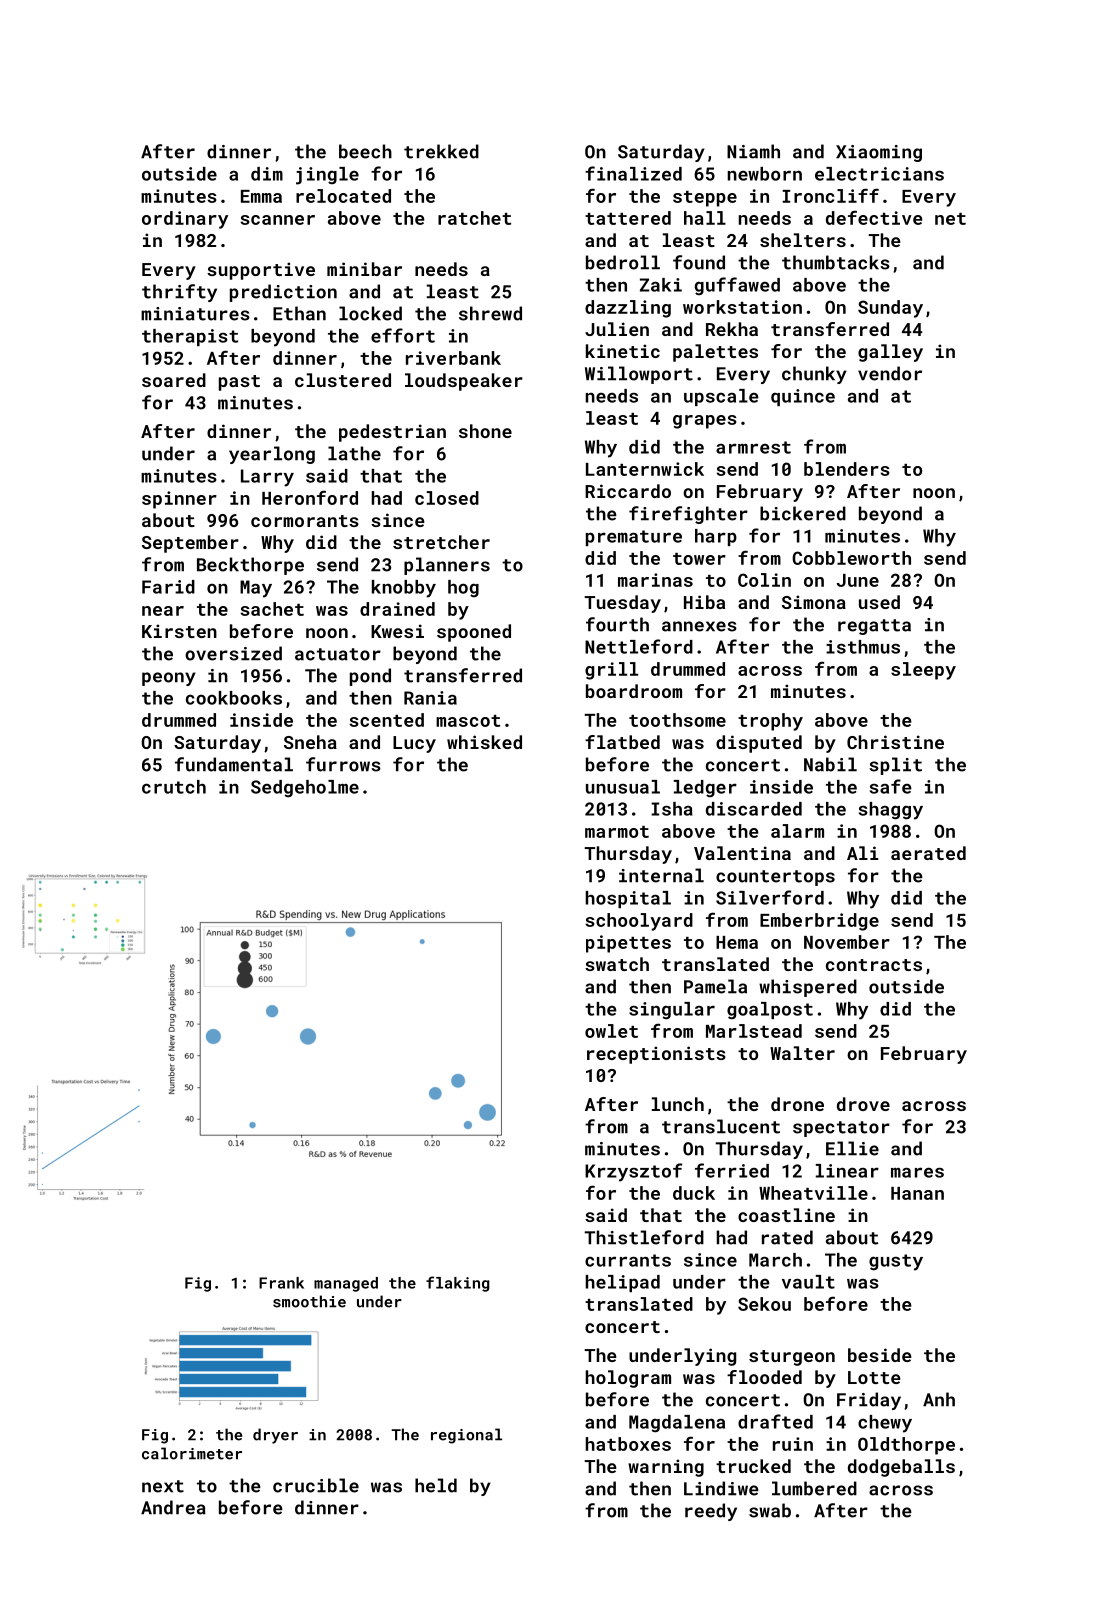 The image size is (1118, 1619). What do you see at coordinates (466, 1436) in the screenshot?
I see `regional` at bounding box center [466, 1436].
